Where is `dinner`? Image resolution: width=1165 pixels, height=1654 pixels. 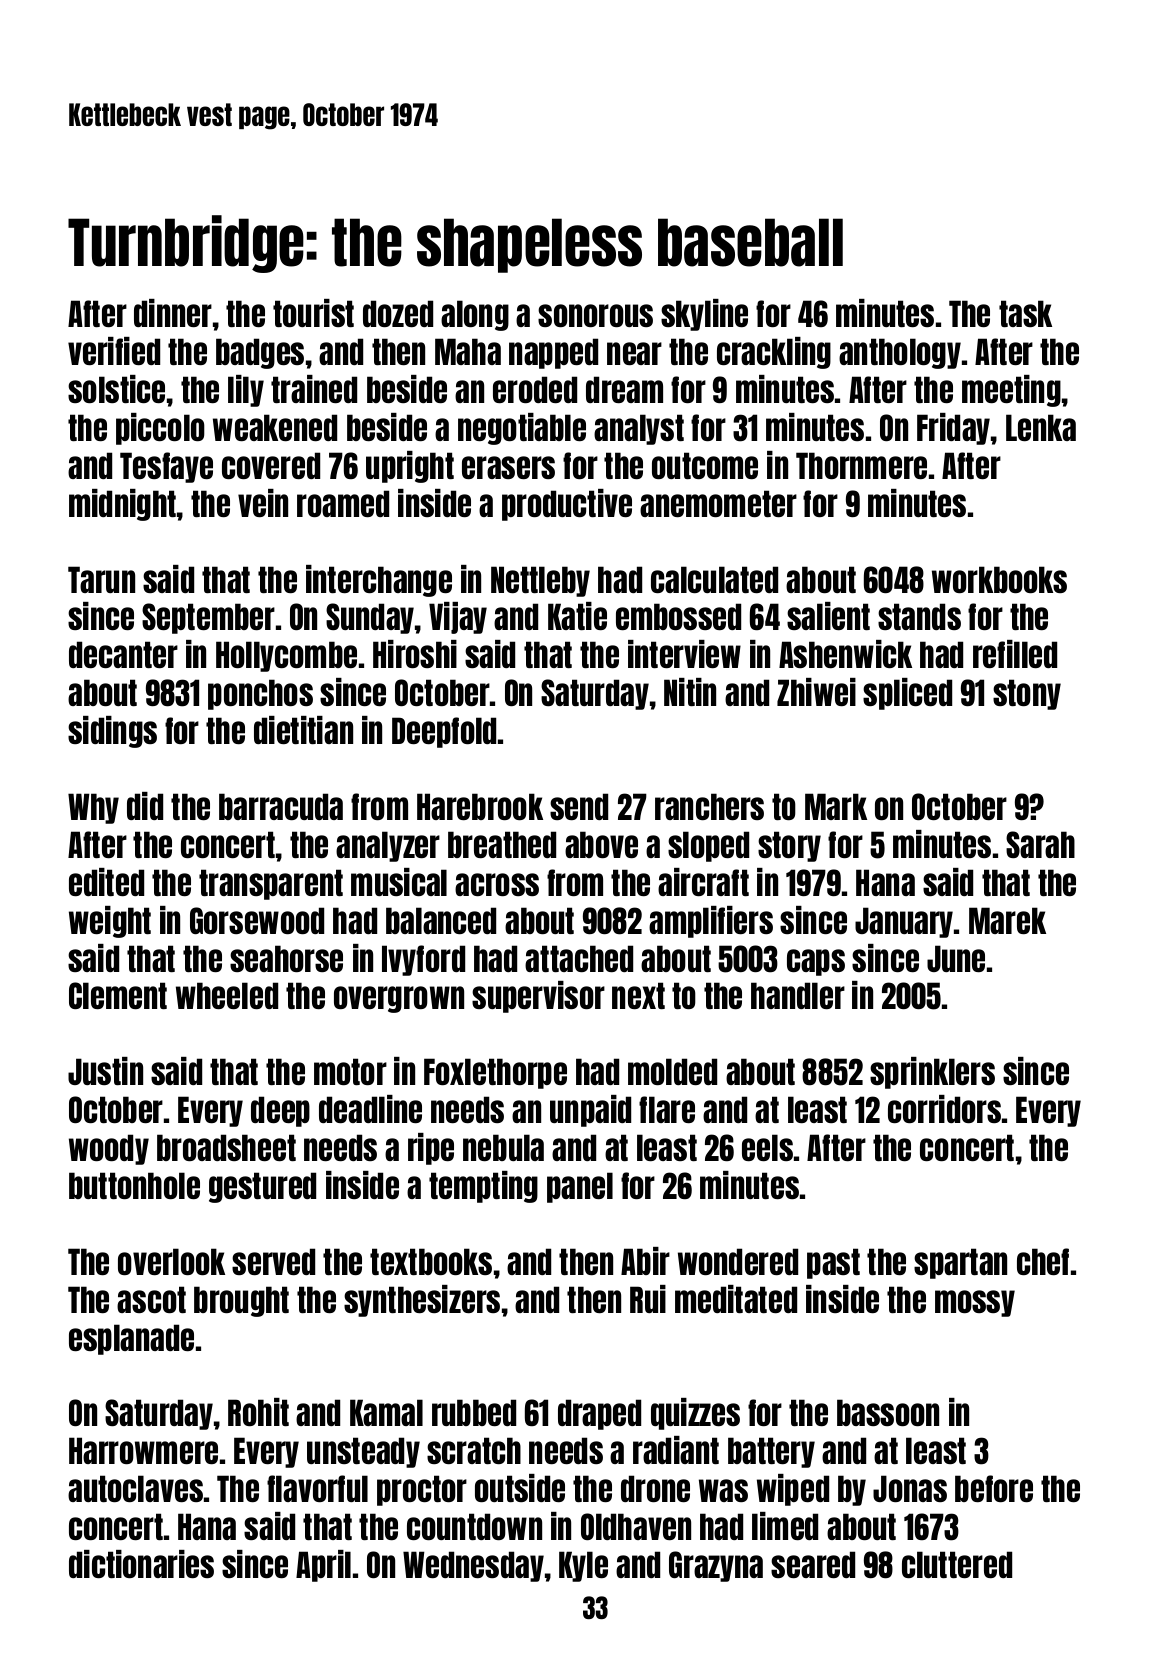
dinner is located at coordinates (173, 313).
